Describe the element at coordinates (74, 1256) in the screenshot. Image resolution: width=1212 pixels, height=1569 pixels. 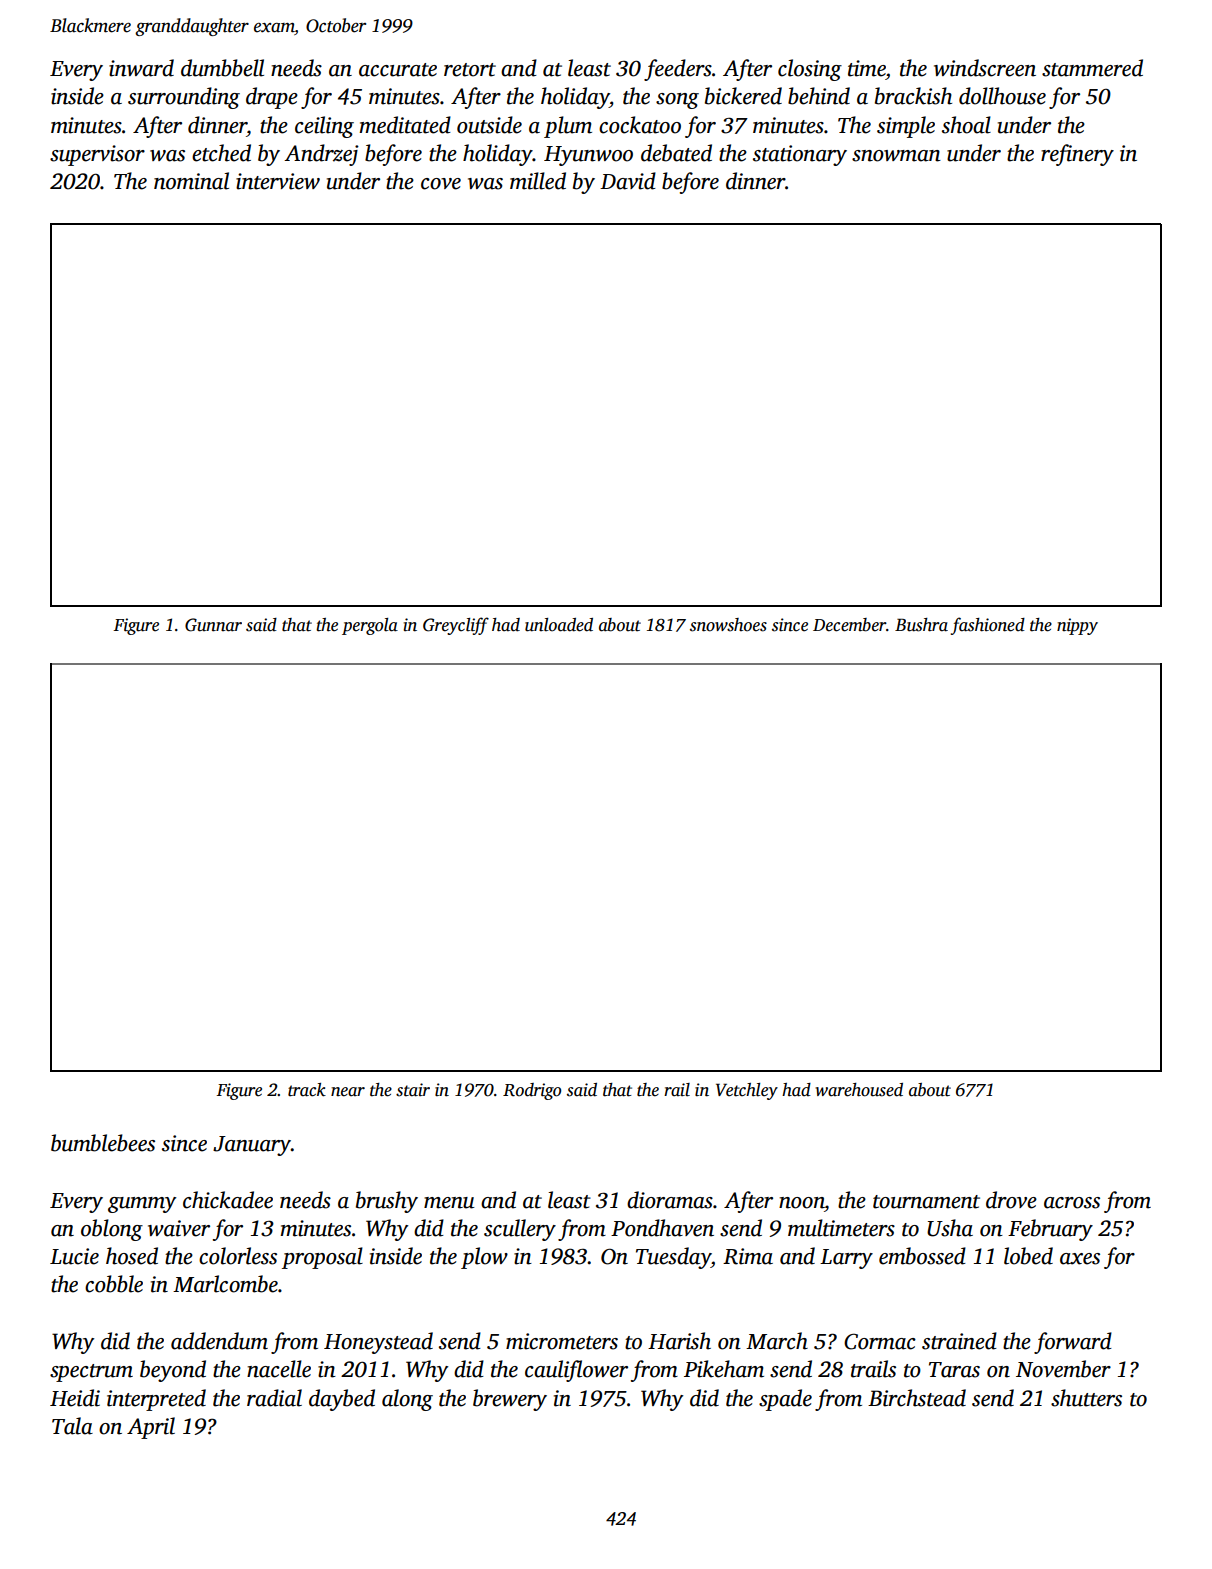
I see `Lucie` at that location.
